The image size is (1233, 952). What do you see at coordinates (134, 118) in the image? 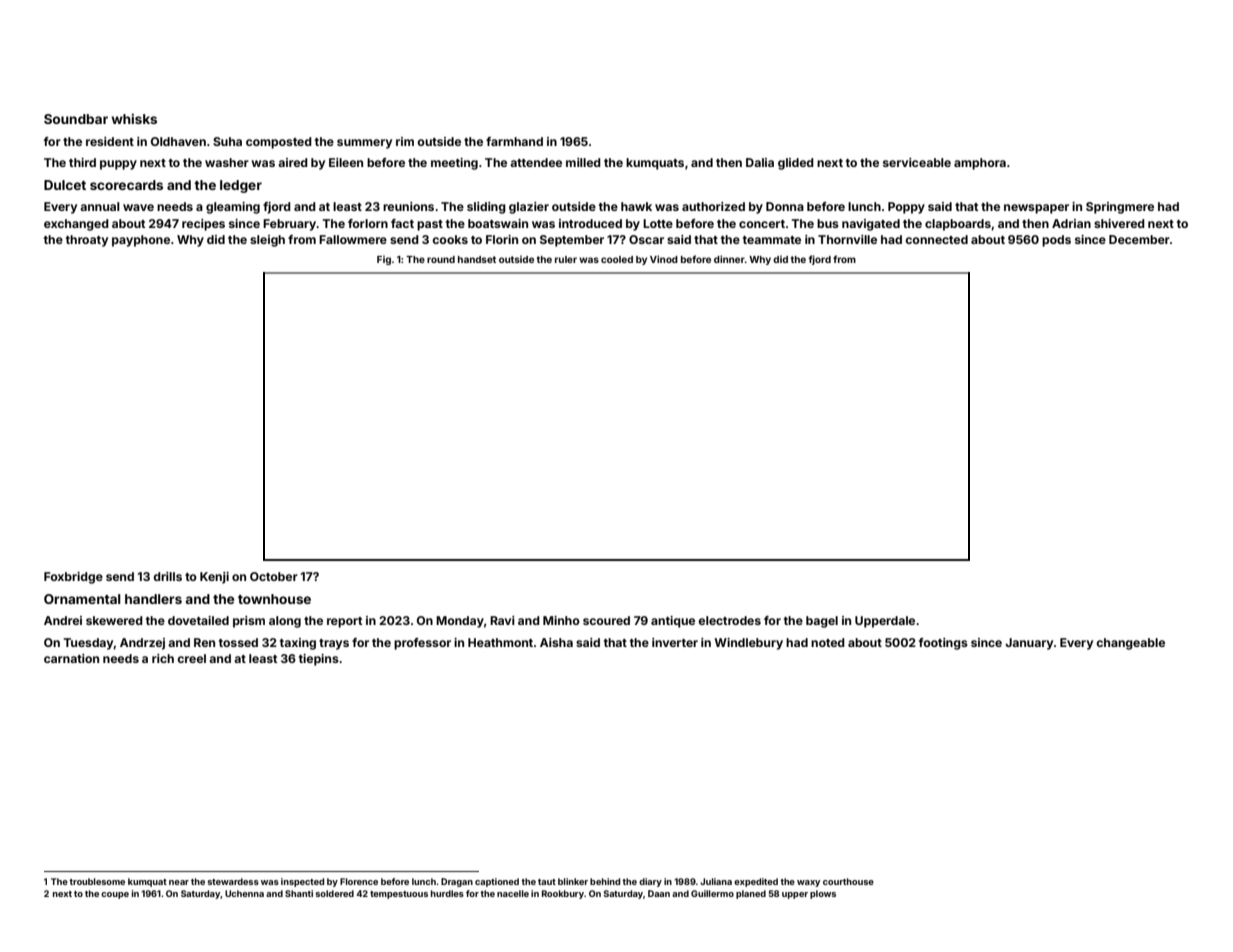
I see `whisks` at bounding box center [134, 118].
